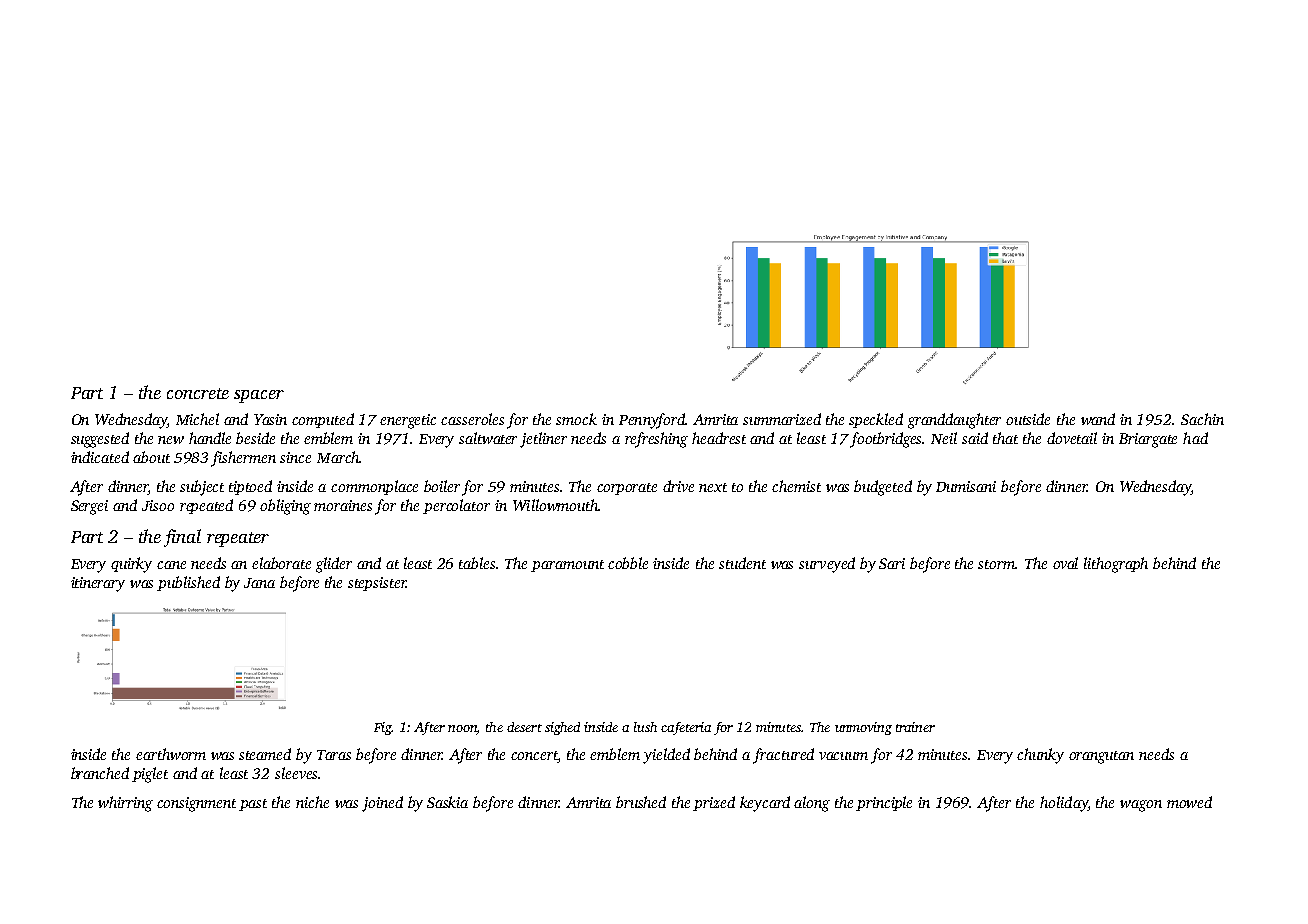 This screenshot has width=1308, height=924. What do you see at coordinates (462, 728) in the screenshot?
I see `noon` at bounding box center [462, 728].
